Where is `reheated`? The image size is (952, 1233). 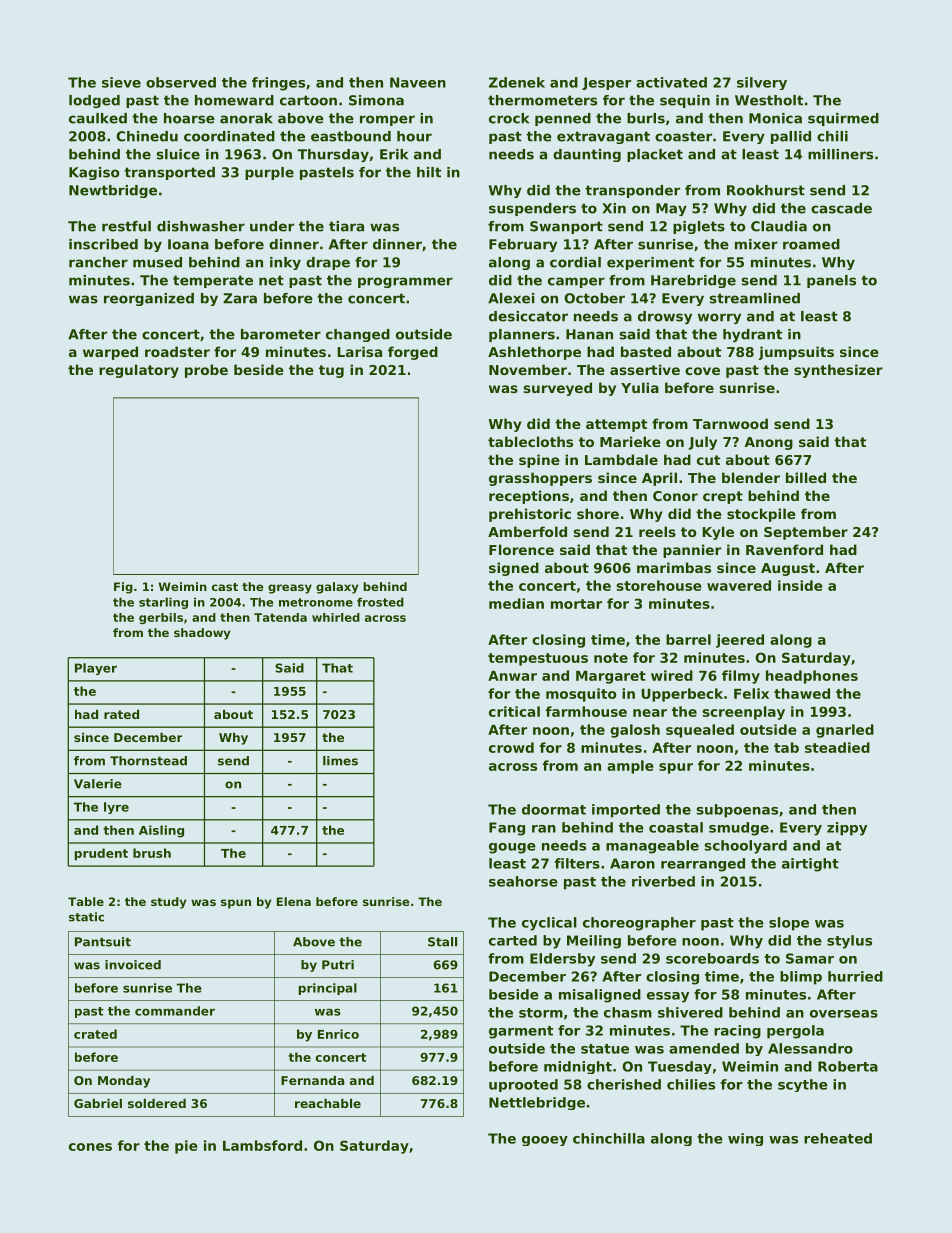 reheated is located at coordinates (838, 1138).
